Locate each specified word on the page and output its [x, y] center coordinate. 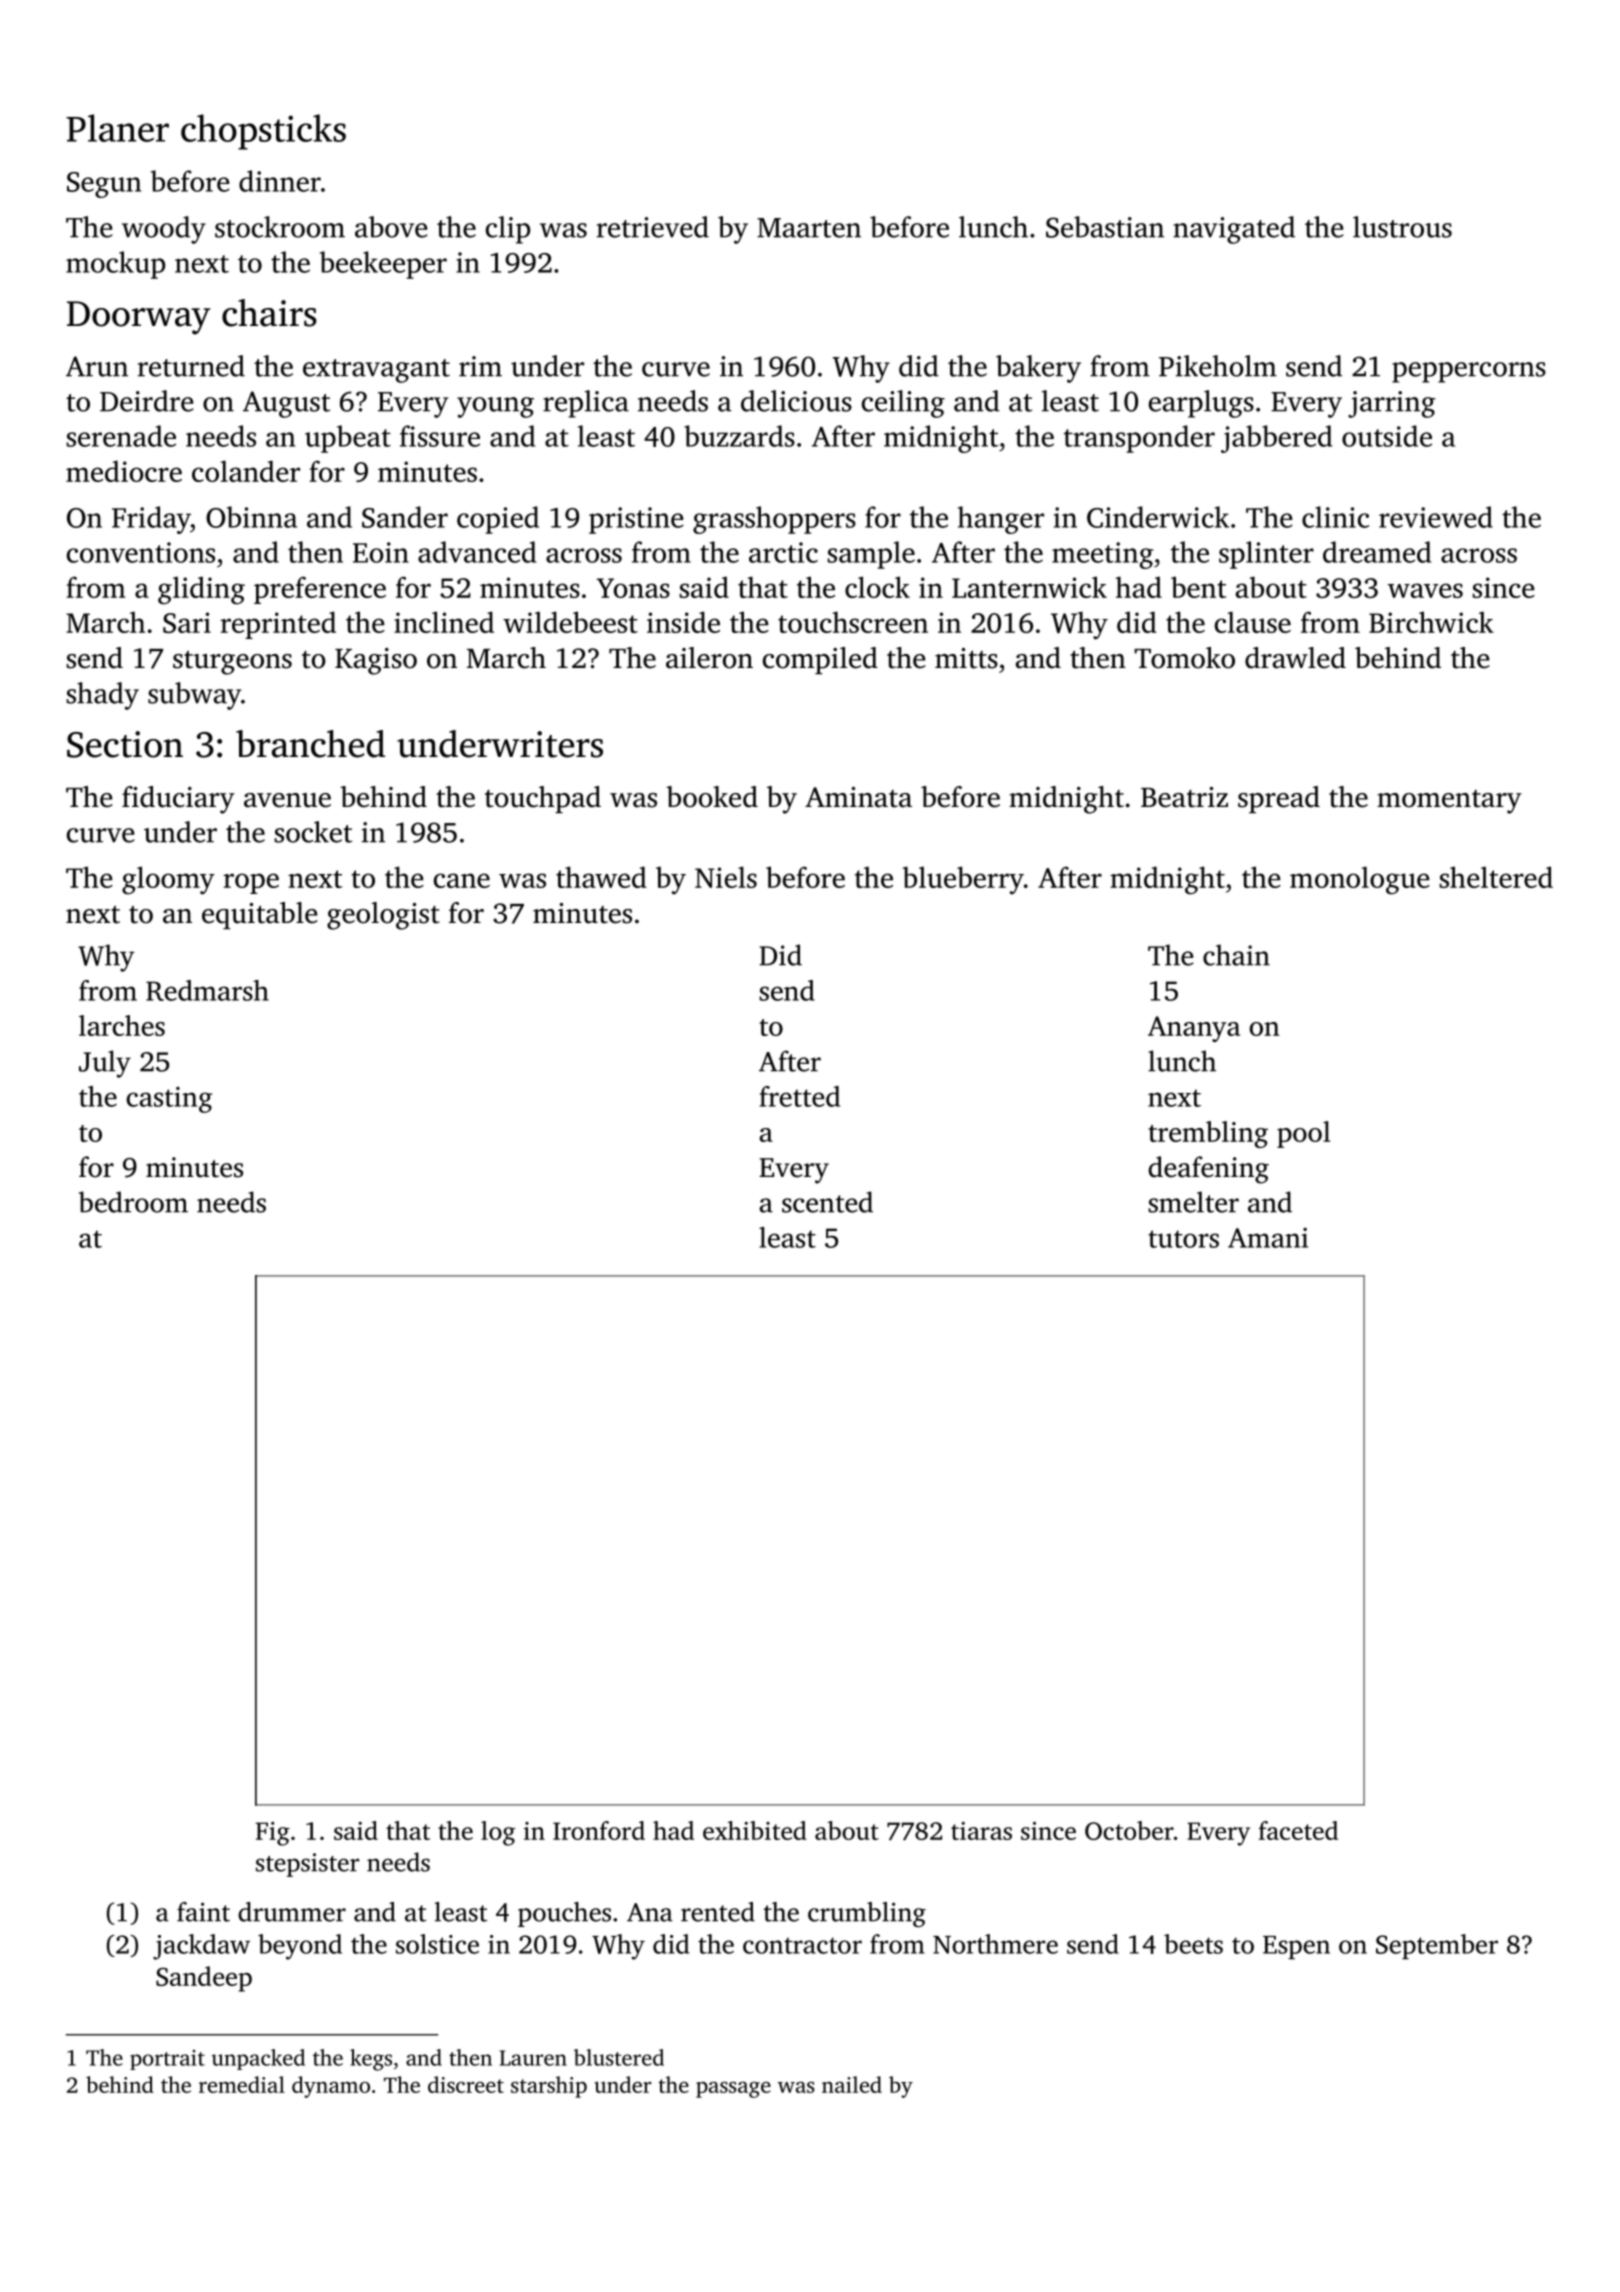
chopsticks [263, 132]
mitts [966, 658]
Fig [272, 1834]
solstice [437, 1944]
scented [827, 1202]
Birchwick [1431, 622]
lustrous [1402, 227]
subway [194, 696]
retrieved [653, 227]
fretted [799, 1096]
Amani [1268, 1238]
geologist [383, 916]
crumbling [867, 1914]
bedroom [133, 1202]
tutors [1183, 1239]
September [1437, 1946]
